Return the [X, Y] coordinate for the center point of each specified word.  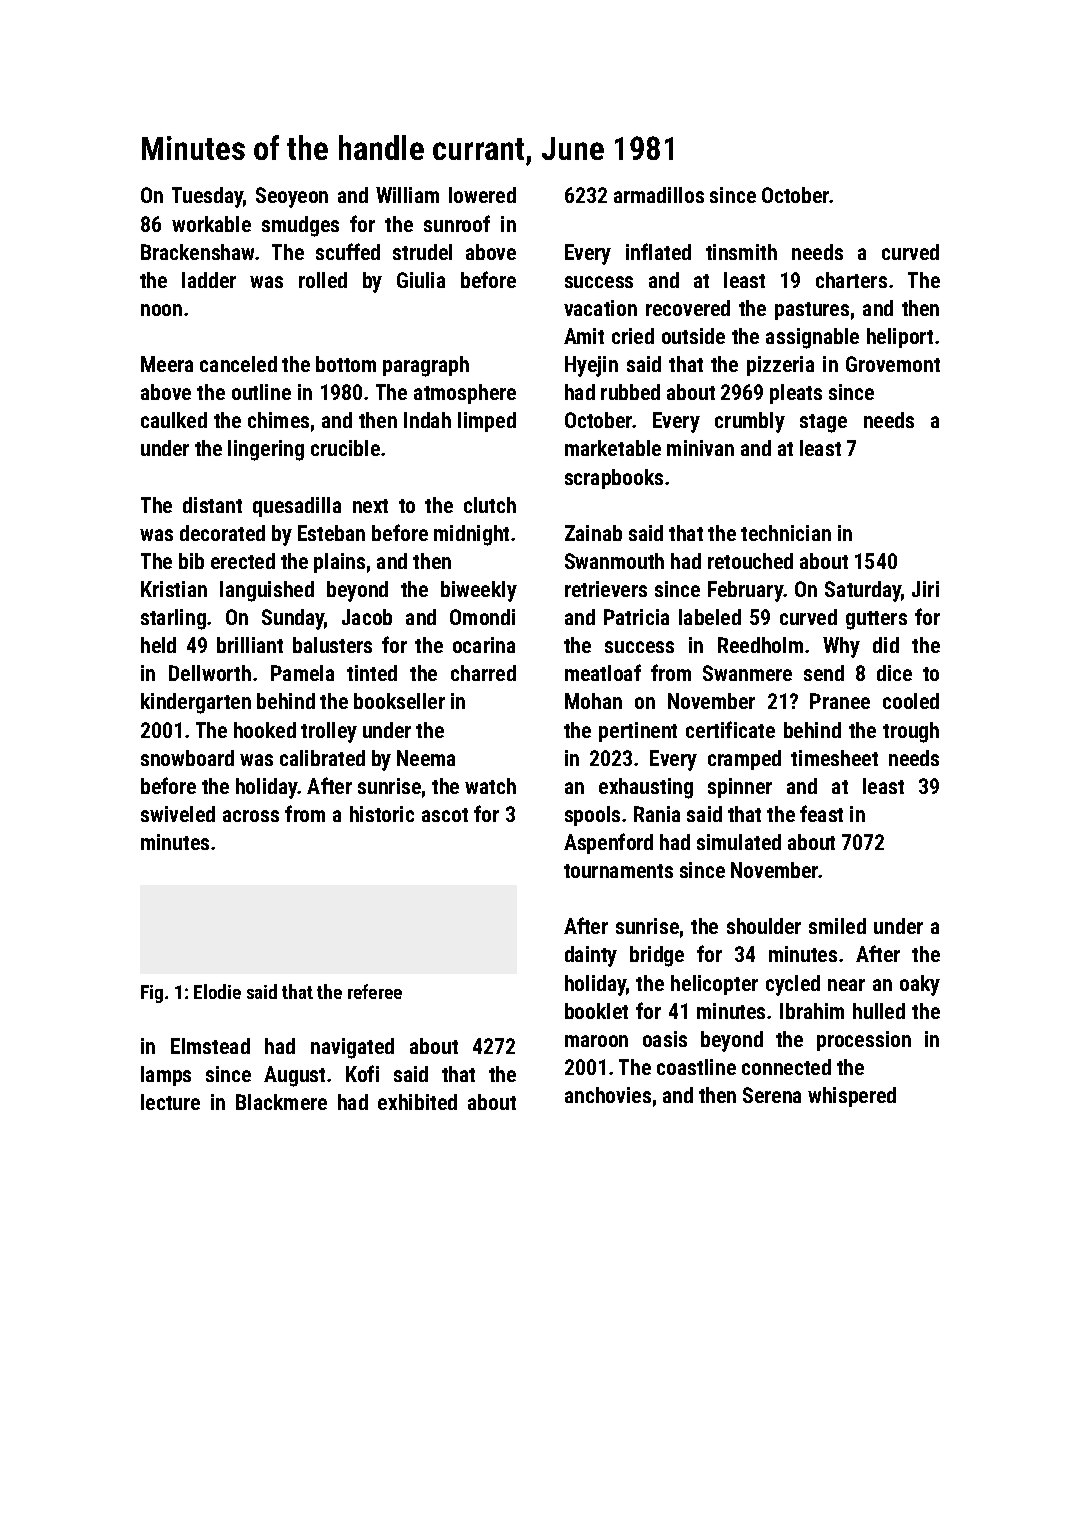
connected [786, 1067]
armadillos [659, 195]
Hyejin [591, 366]
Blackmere [281, 1102]
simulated [739, 842]
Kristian [174, 589]
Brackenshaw [198, 252]
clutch [490, 505]
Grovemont [893, 364]
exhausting [646, 788]
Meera [167, 364]
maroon [596, 1041]
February [746, 591]
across [251, 816]
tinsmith [741, 252]
